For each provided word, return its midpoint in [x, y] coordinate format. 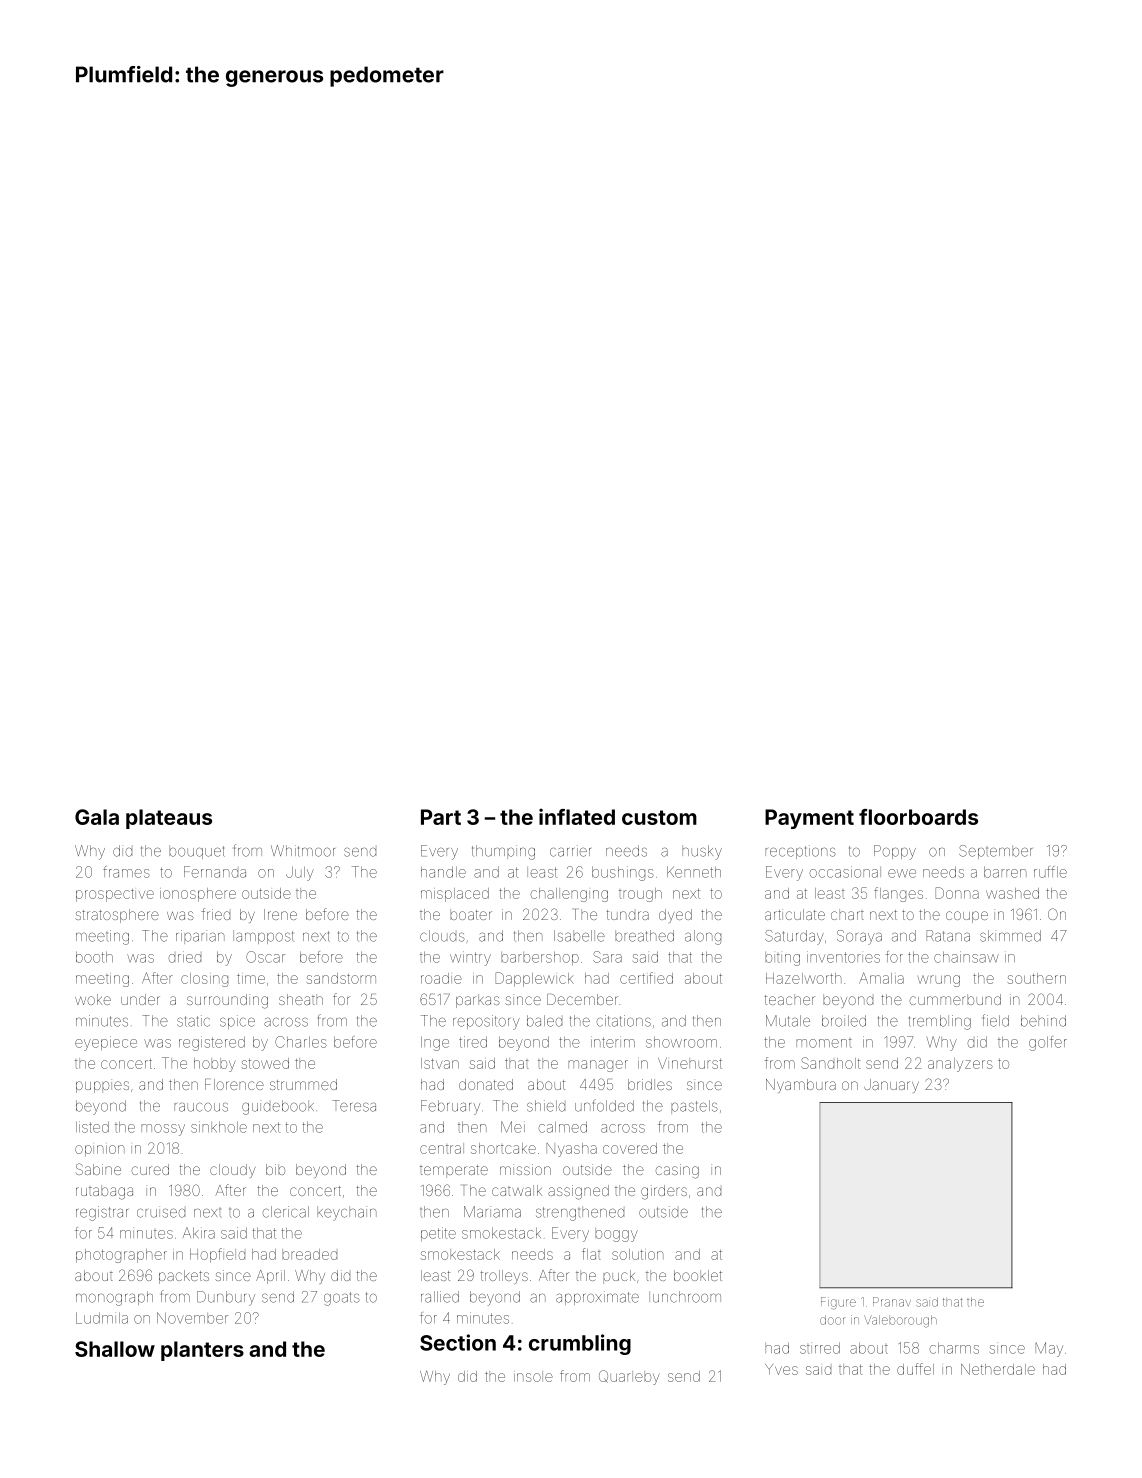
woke [93, 999]
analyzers [960, 1065]
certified [646, 978]
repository [486, 1022]
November [192, 1318]
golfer [1048, 1043]
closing [204, 980]
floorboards [918, 817]
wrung [939, 981]
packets [184, 1277]
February [450, 1107]
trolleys [504, 1277]
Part [441, 817]
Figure [838, 1303]
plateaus [169, 819]
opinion [100, 1151]
